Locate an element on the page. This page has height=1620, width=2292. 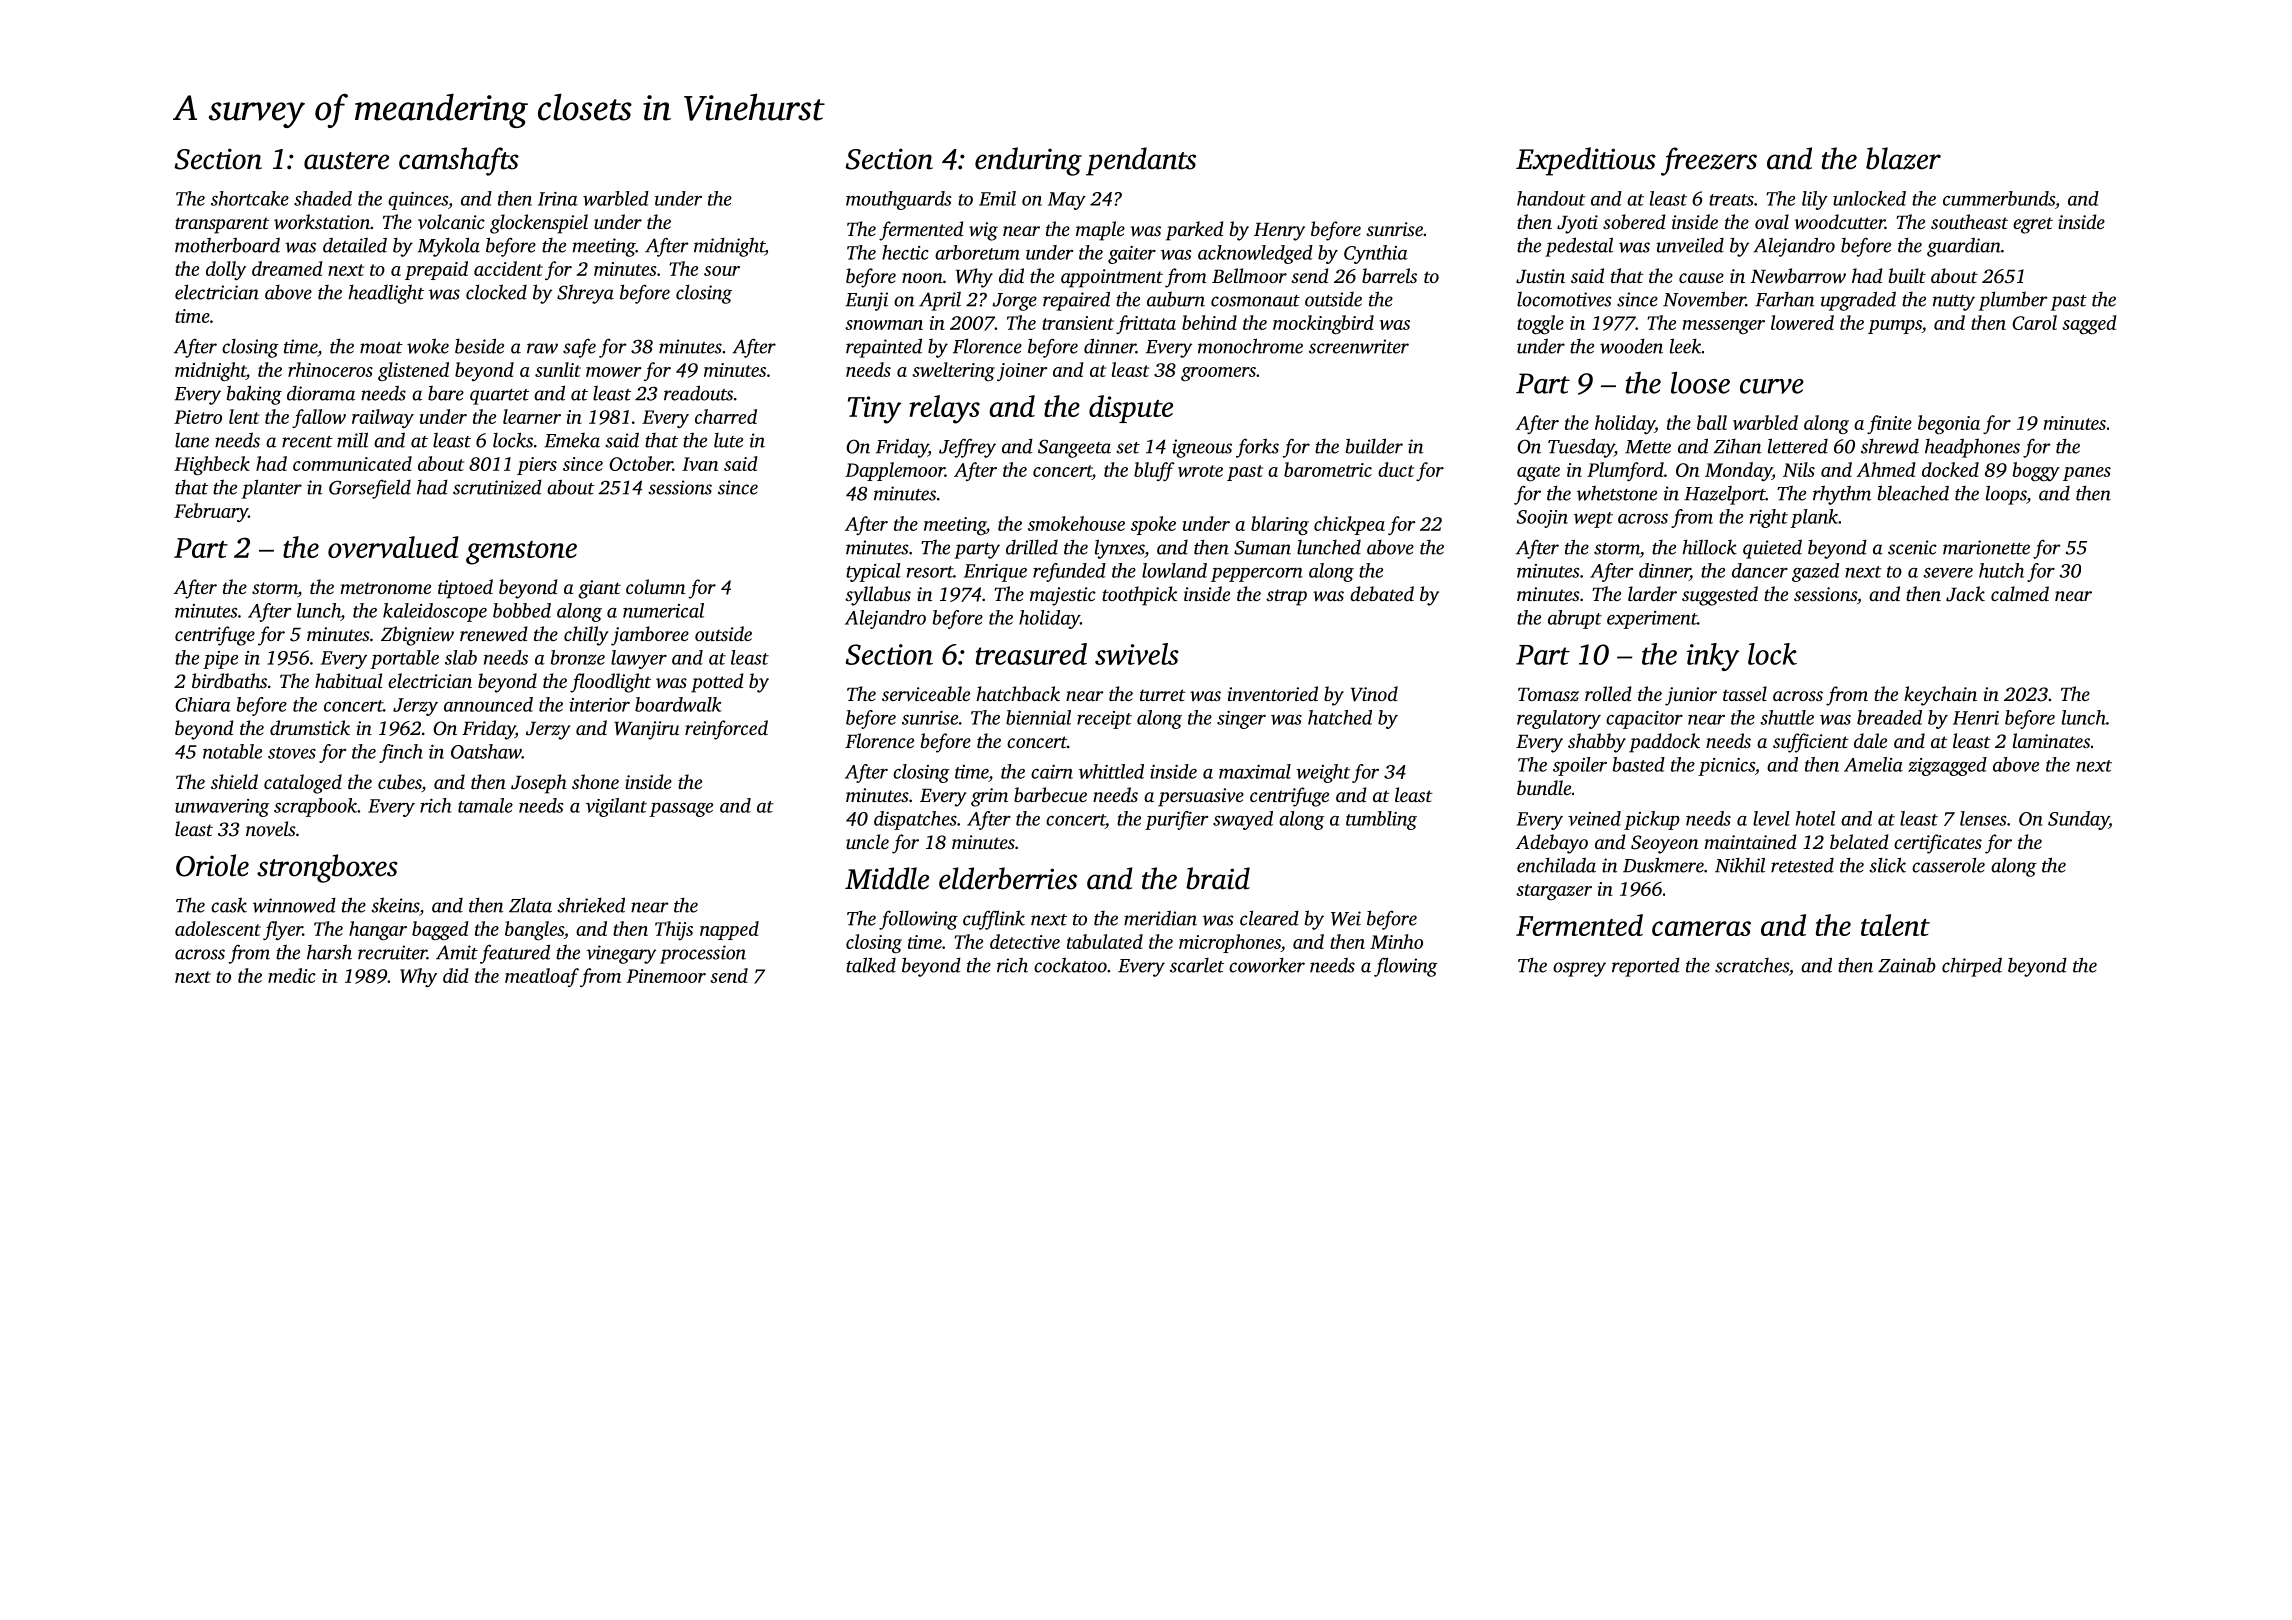
osprey is located at coordinates (1579, 969).
